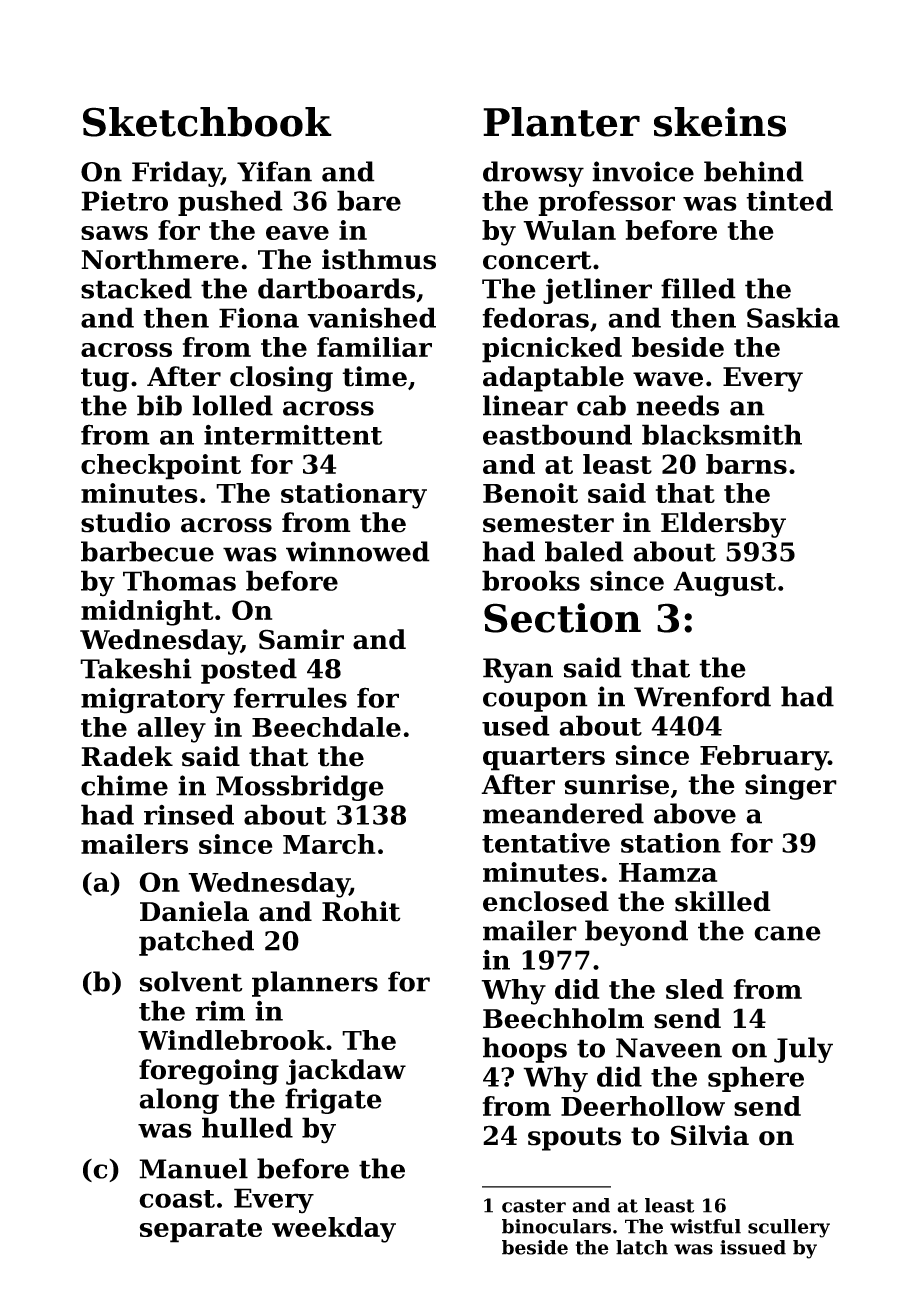  Describe the element at coordinates (791, 787) in the screenshot. I see `singer` at that location.
